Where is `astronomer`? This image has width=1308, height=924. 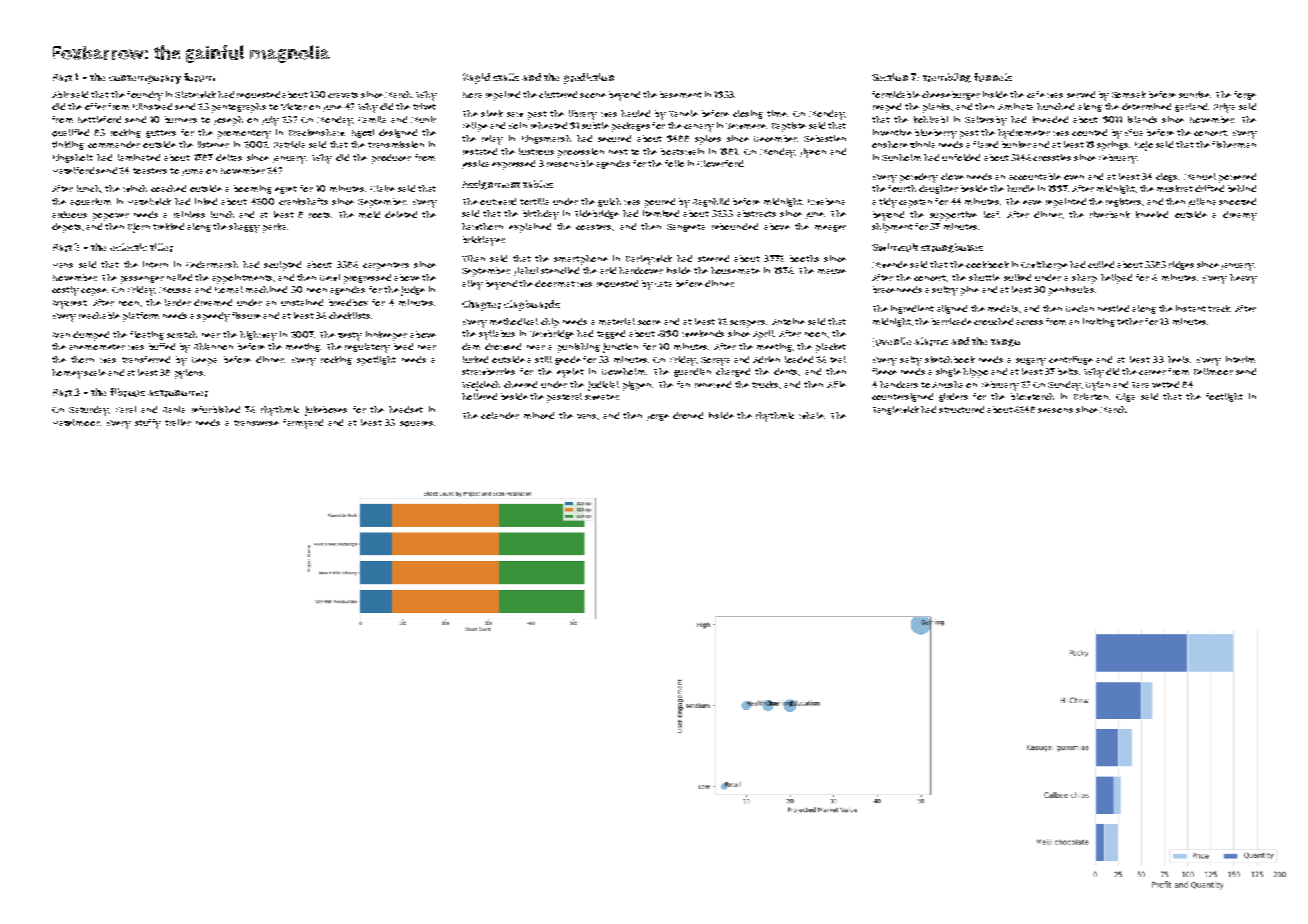 astronomer is located at coordinates (178, 393).
